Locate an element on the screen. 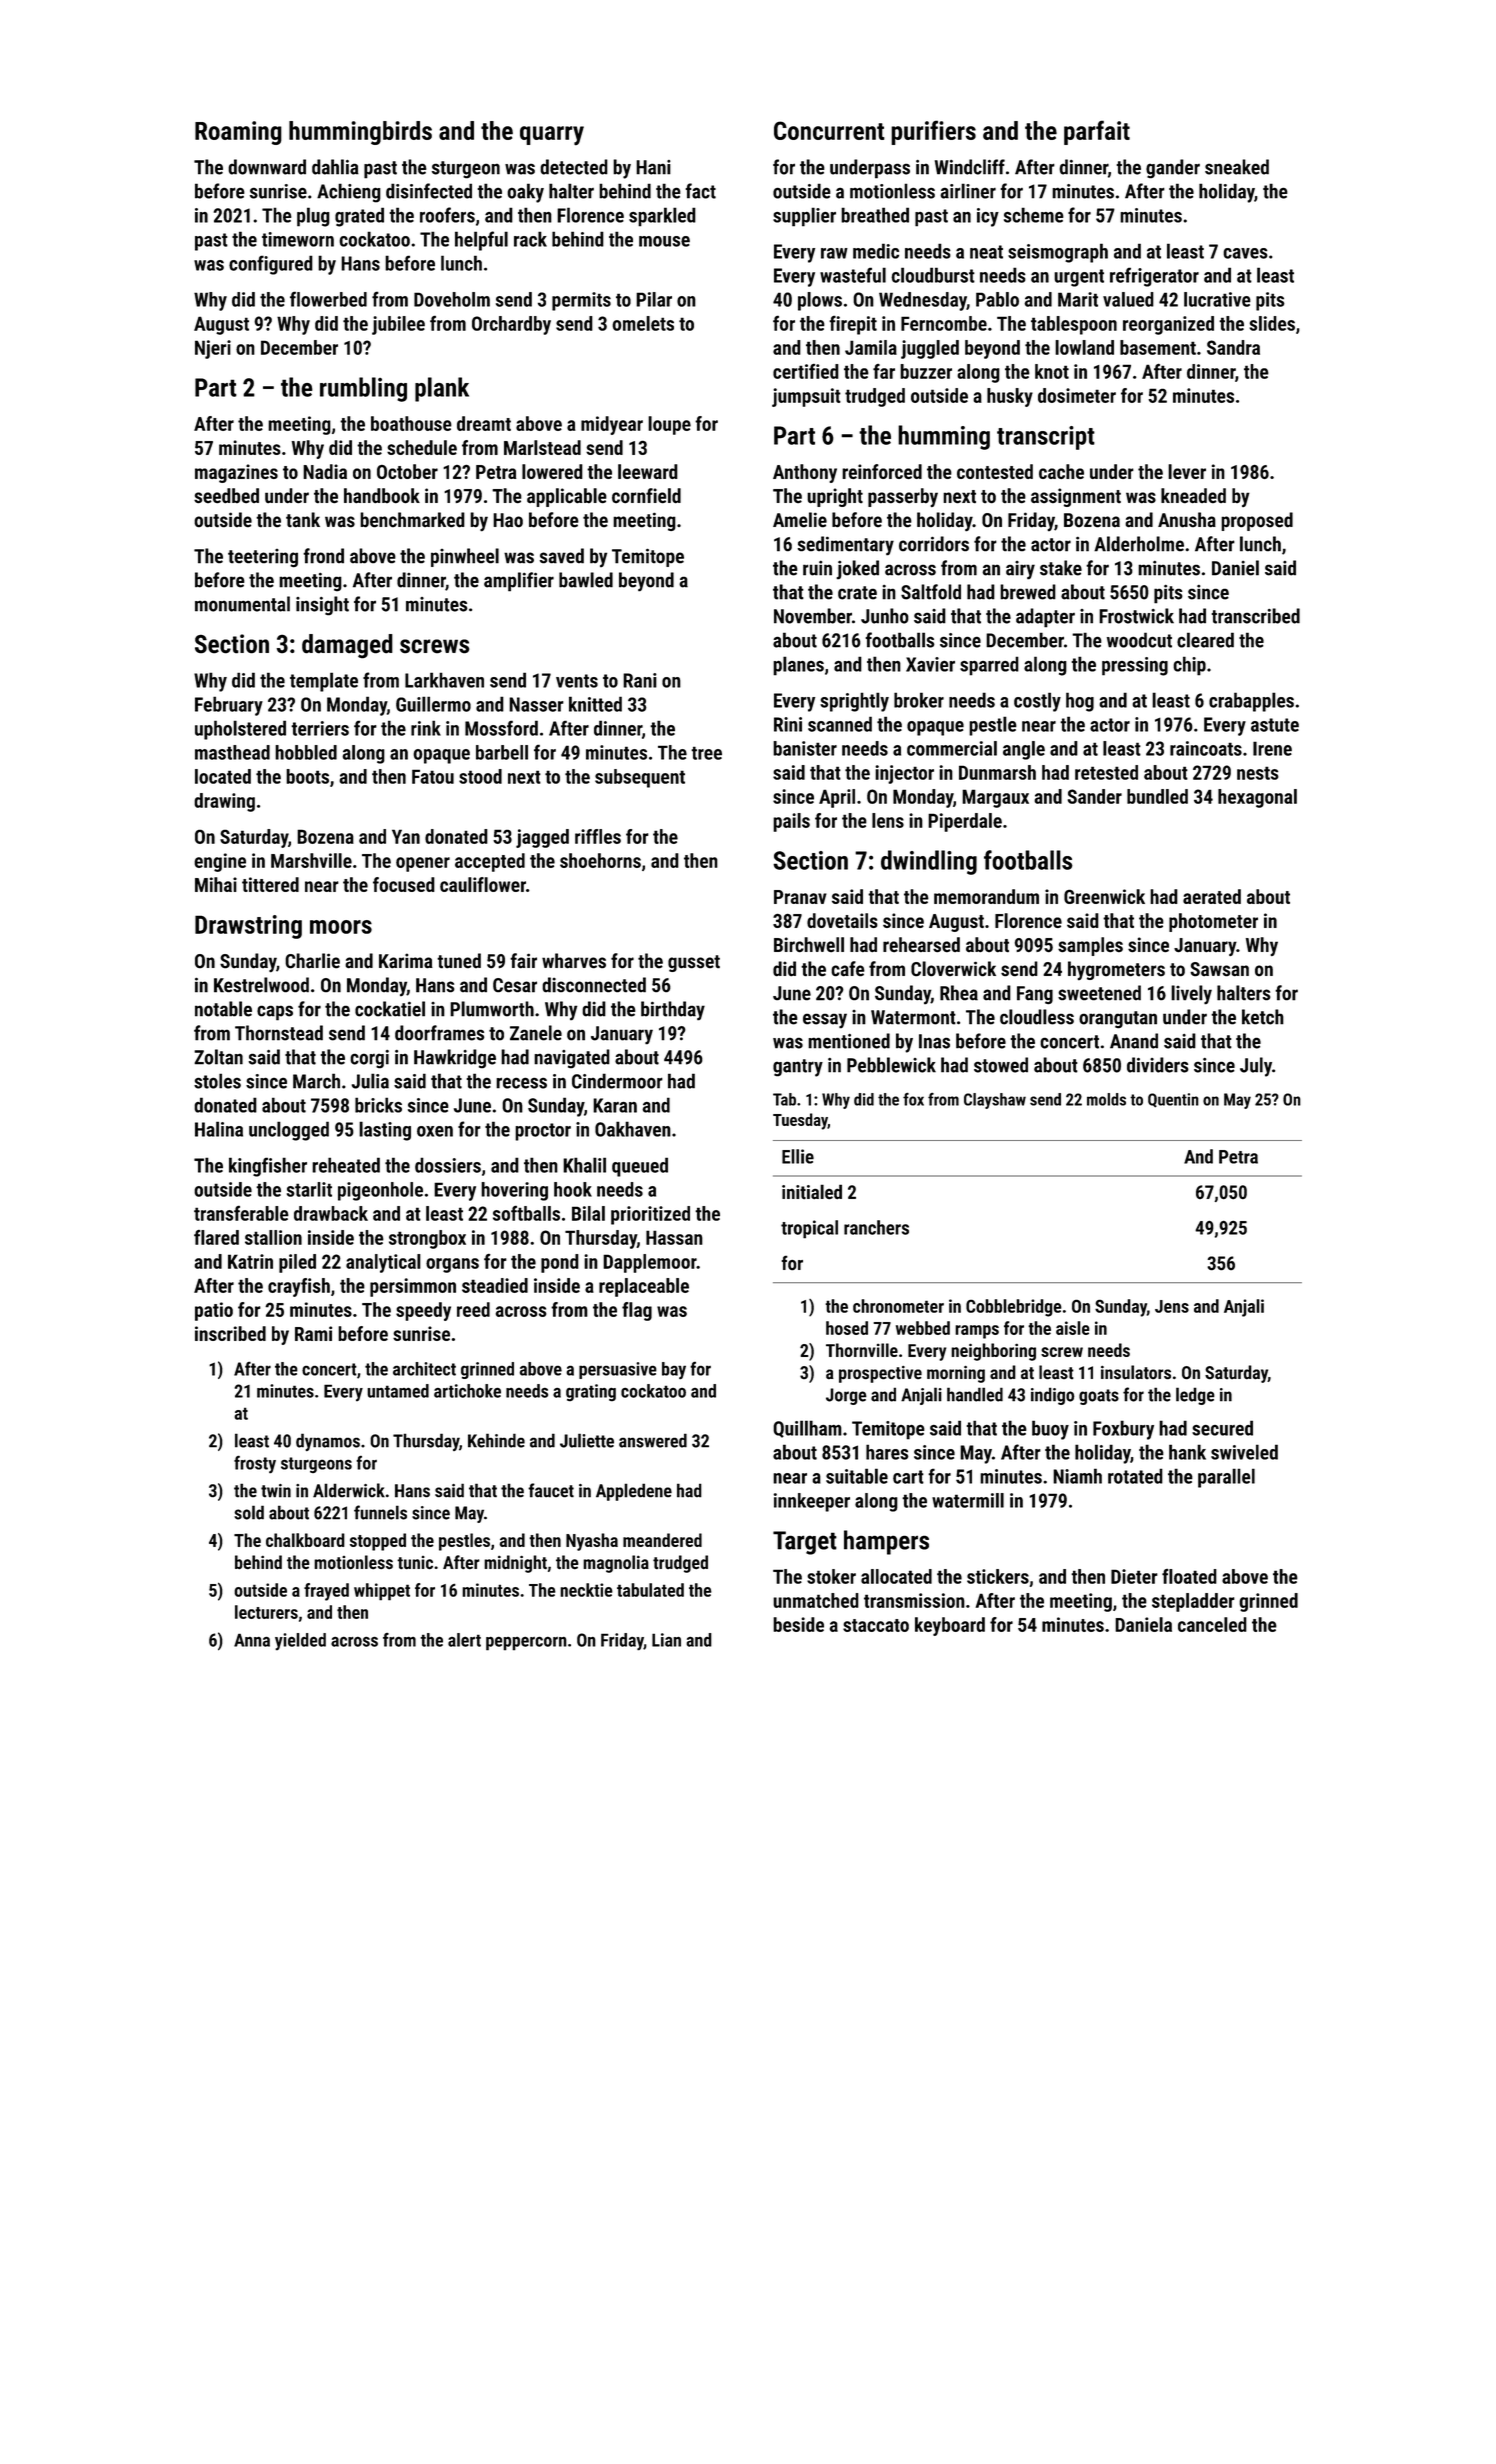 This screenshot has height=2464, width=1496. supplier is located at coordinates (804, 217).
